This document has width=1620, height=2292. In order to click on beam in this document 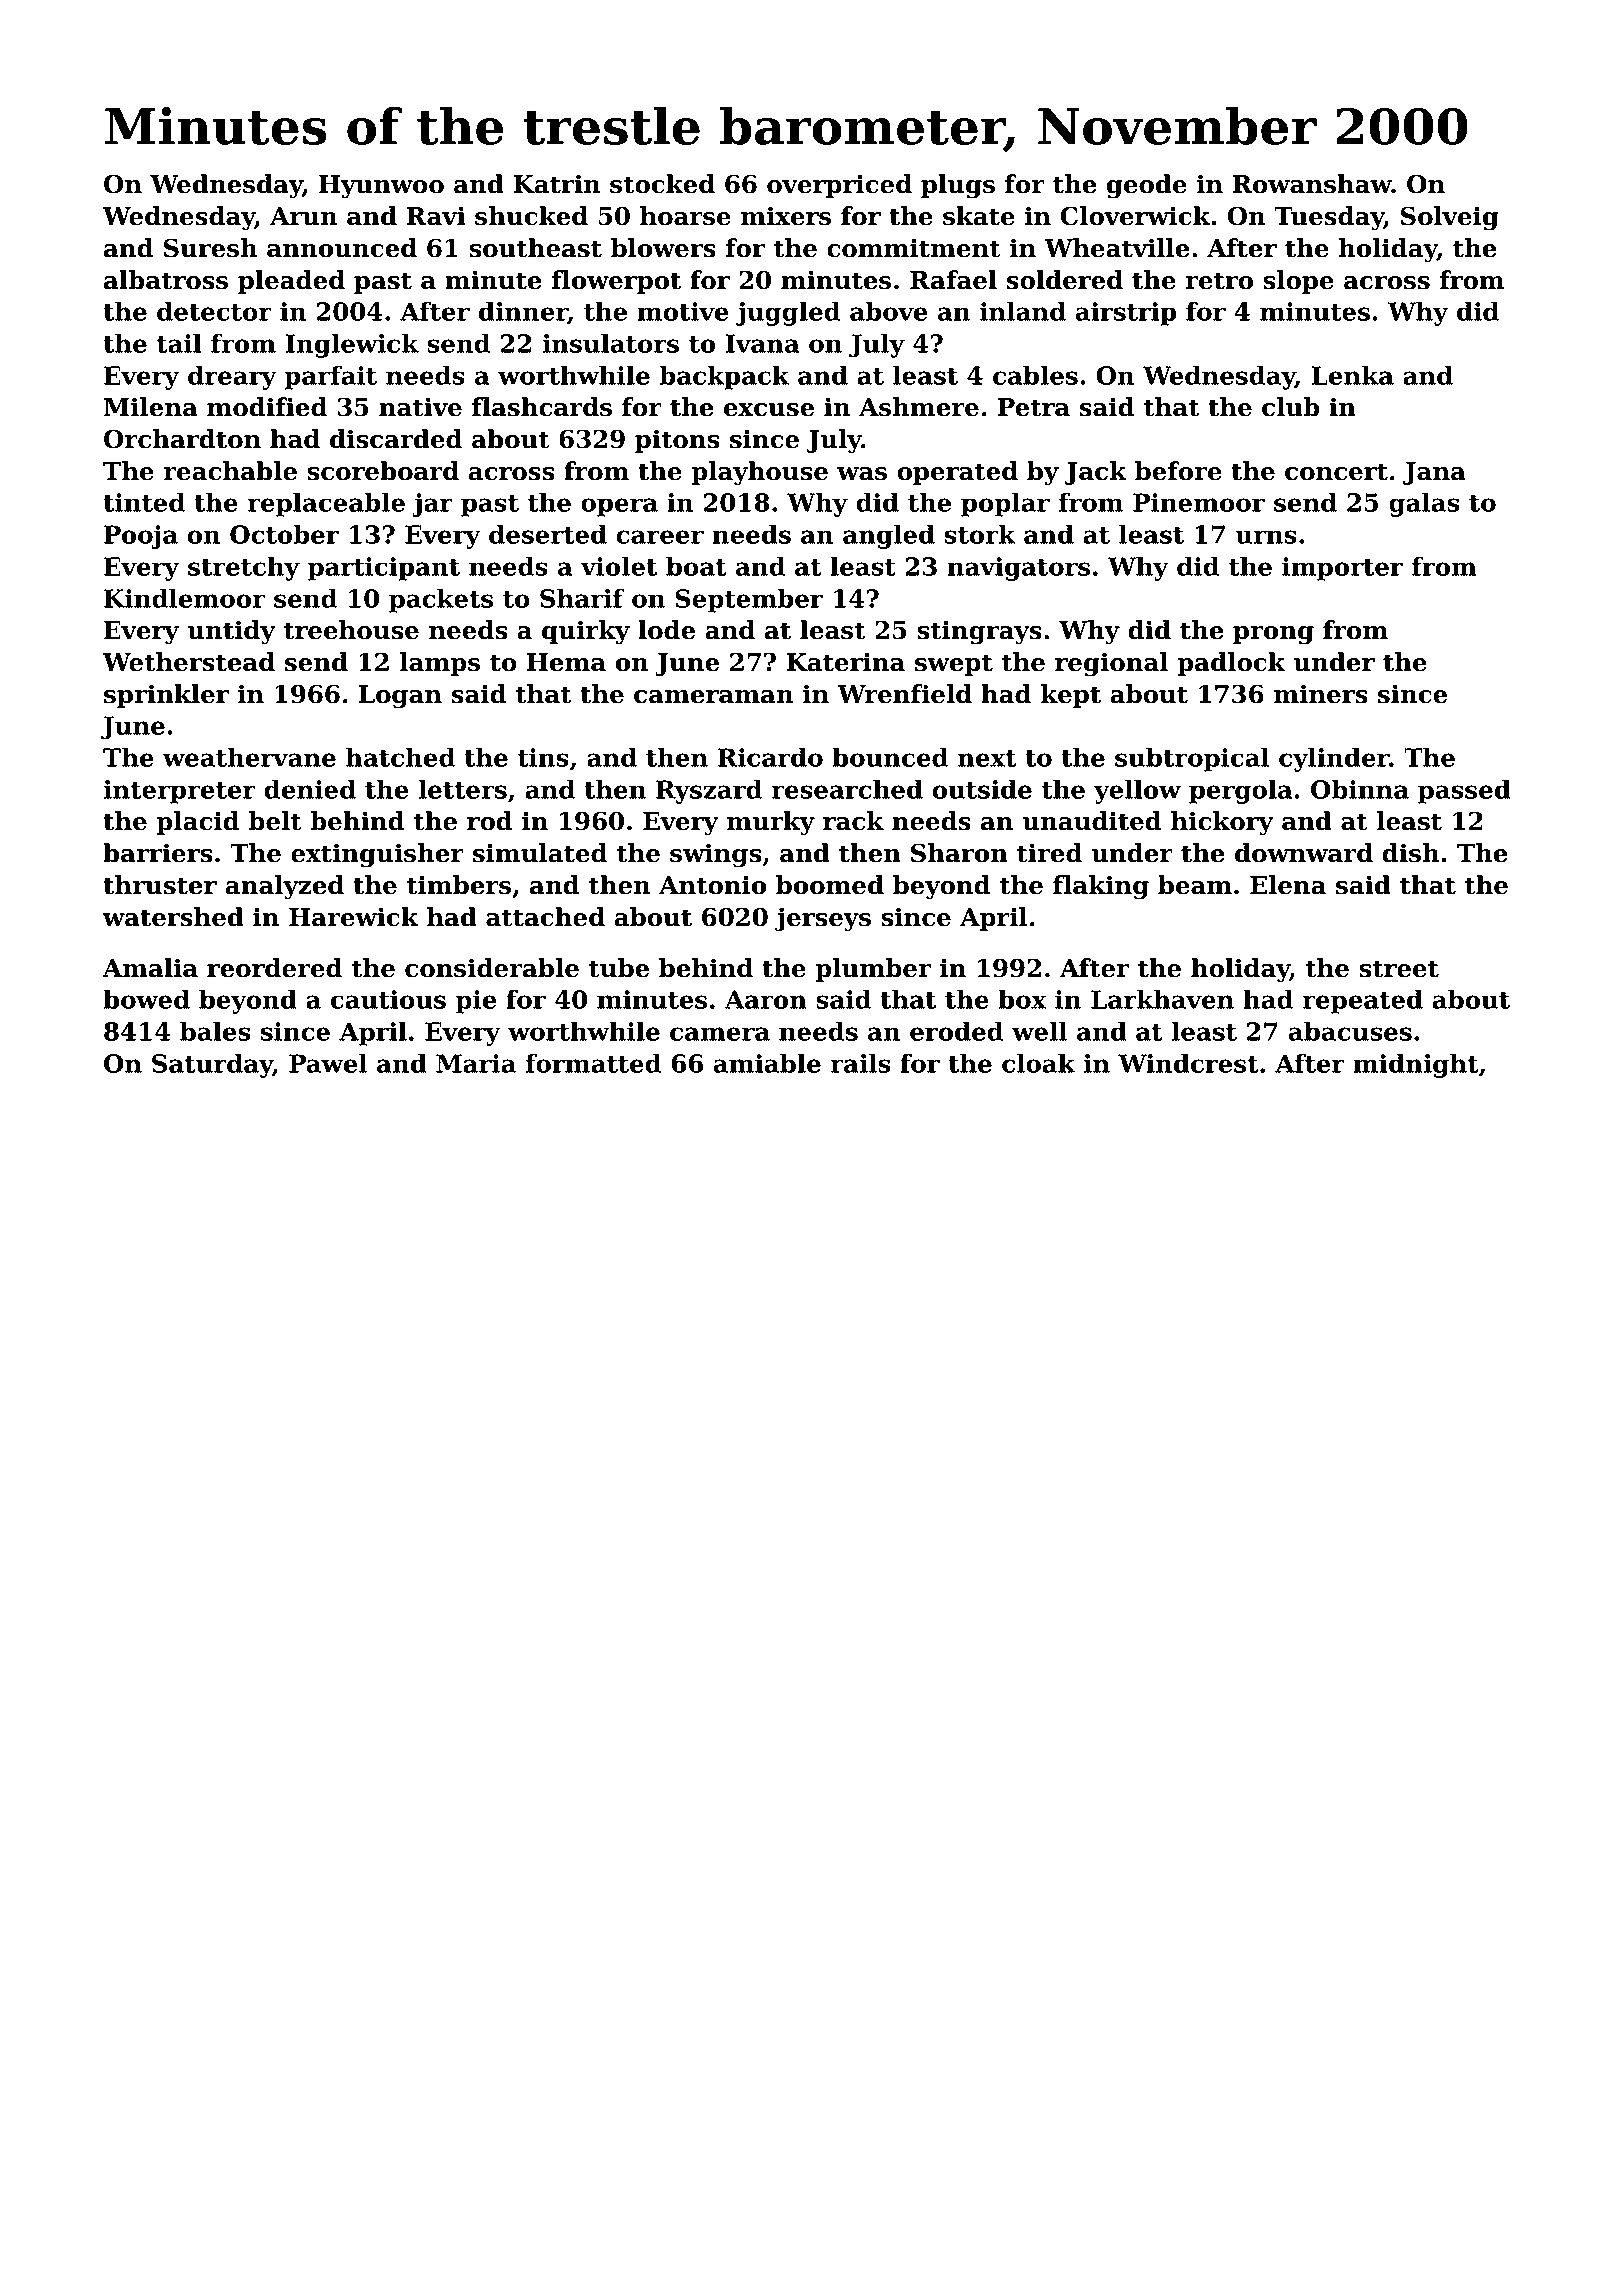, I will do `click(1195, 885)`.
